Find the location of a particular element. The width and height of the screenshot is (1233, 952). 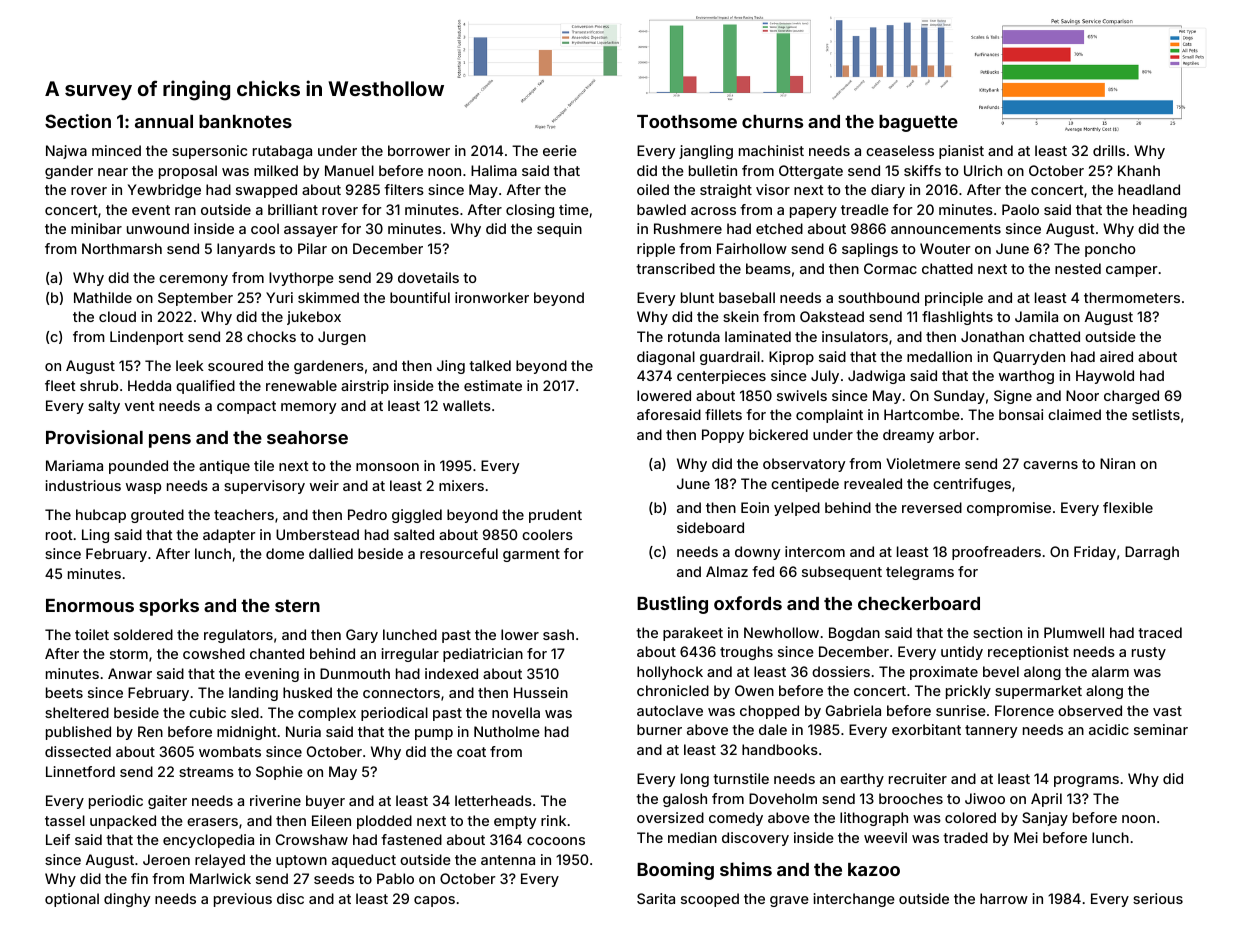

recruiter is located at coordinates (918, 778).
